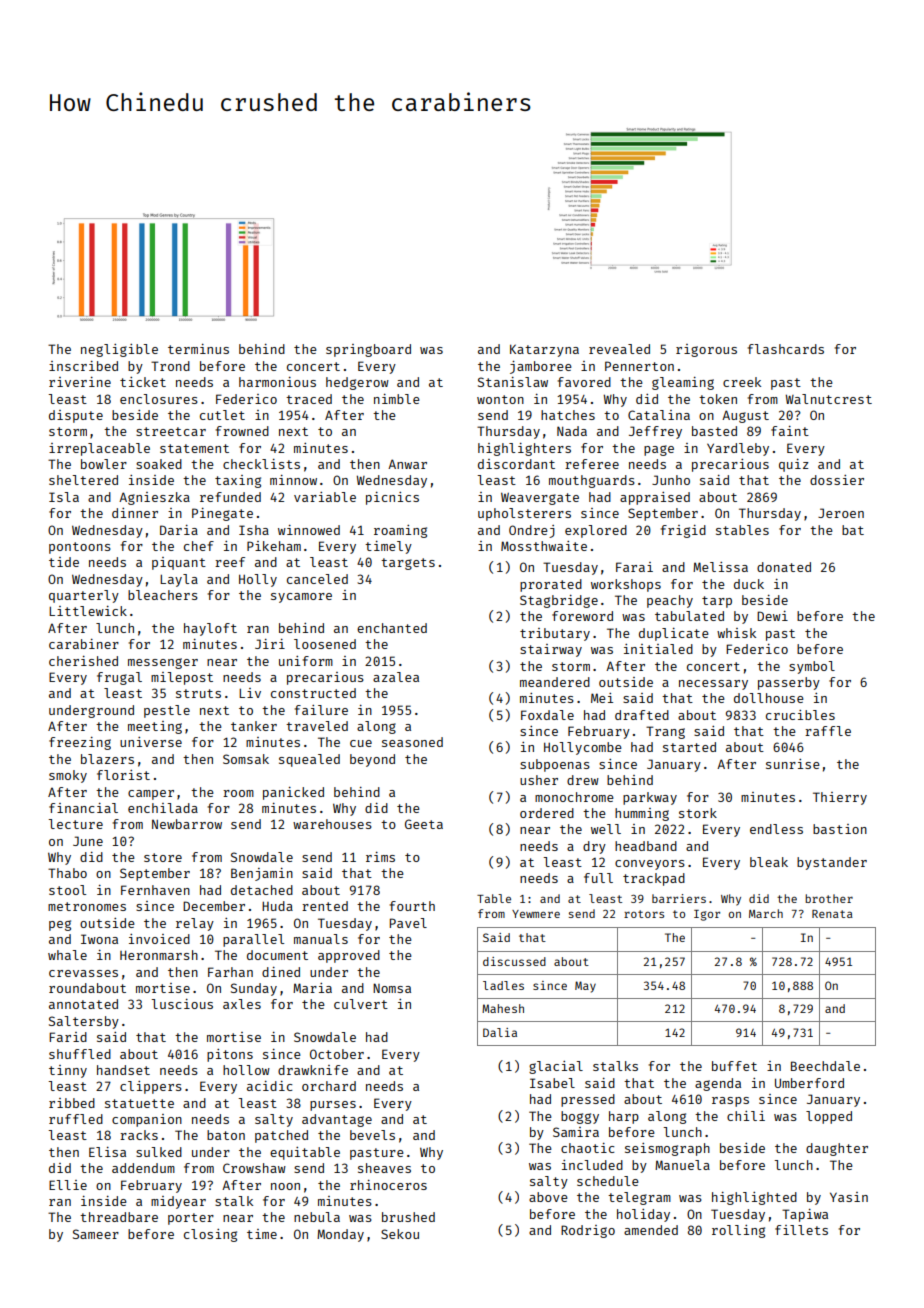 The image size is (924, 1308). Describe the element at coordinates (254, 1168) in the page. I see `Crowshaw` at that location.
